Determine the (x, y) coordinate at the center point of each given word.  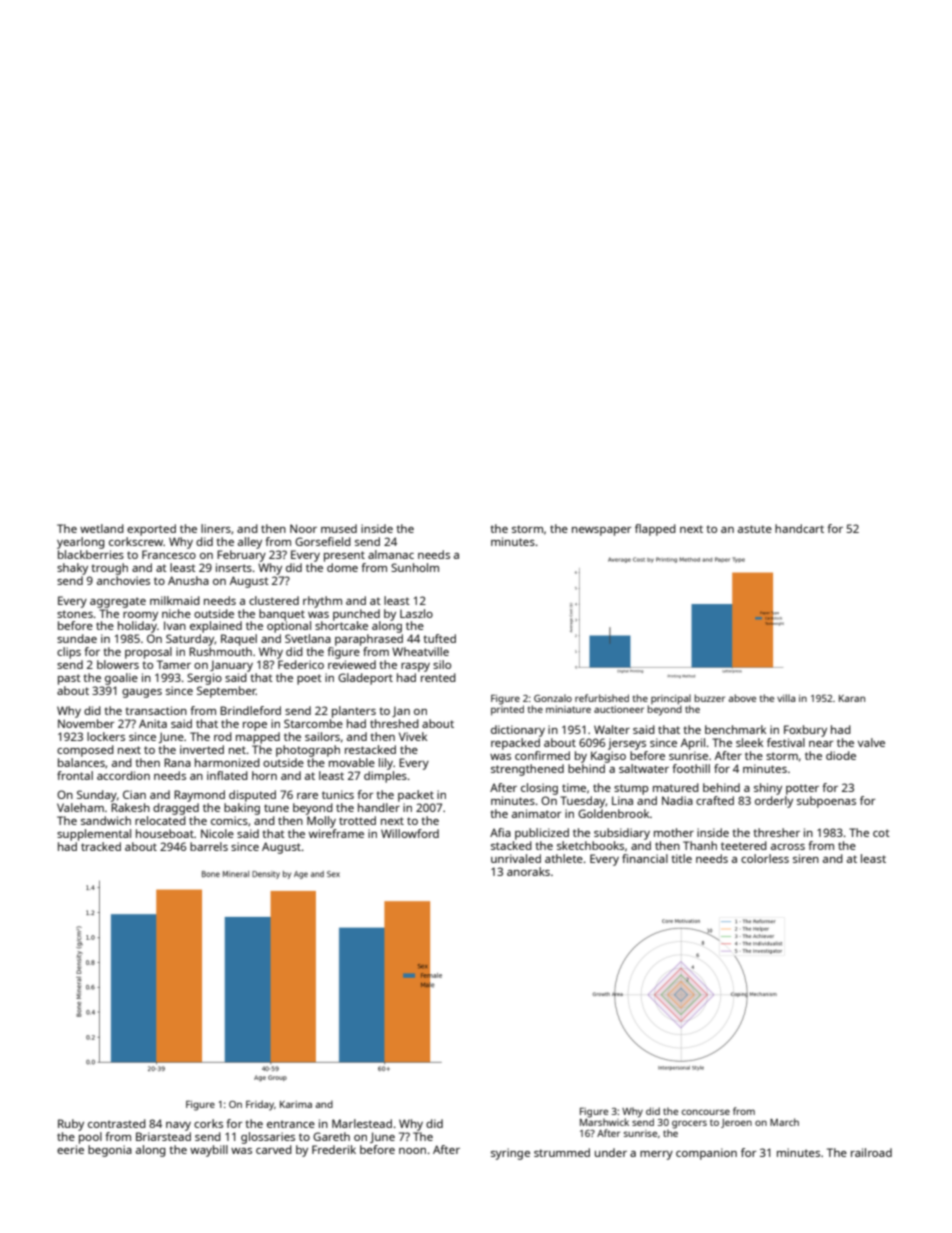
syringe (510, 1154)
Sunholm (415, 567)
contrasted (117, 1123)
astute (755, 529)
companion (706, 1154)
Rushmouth (220, 651)
